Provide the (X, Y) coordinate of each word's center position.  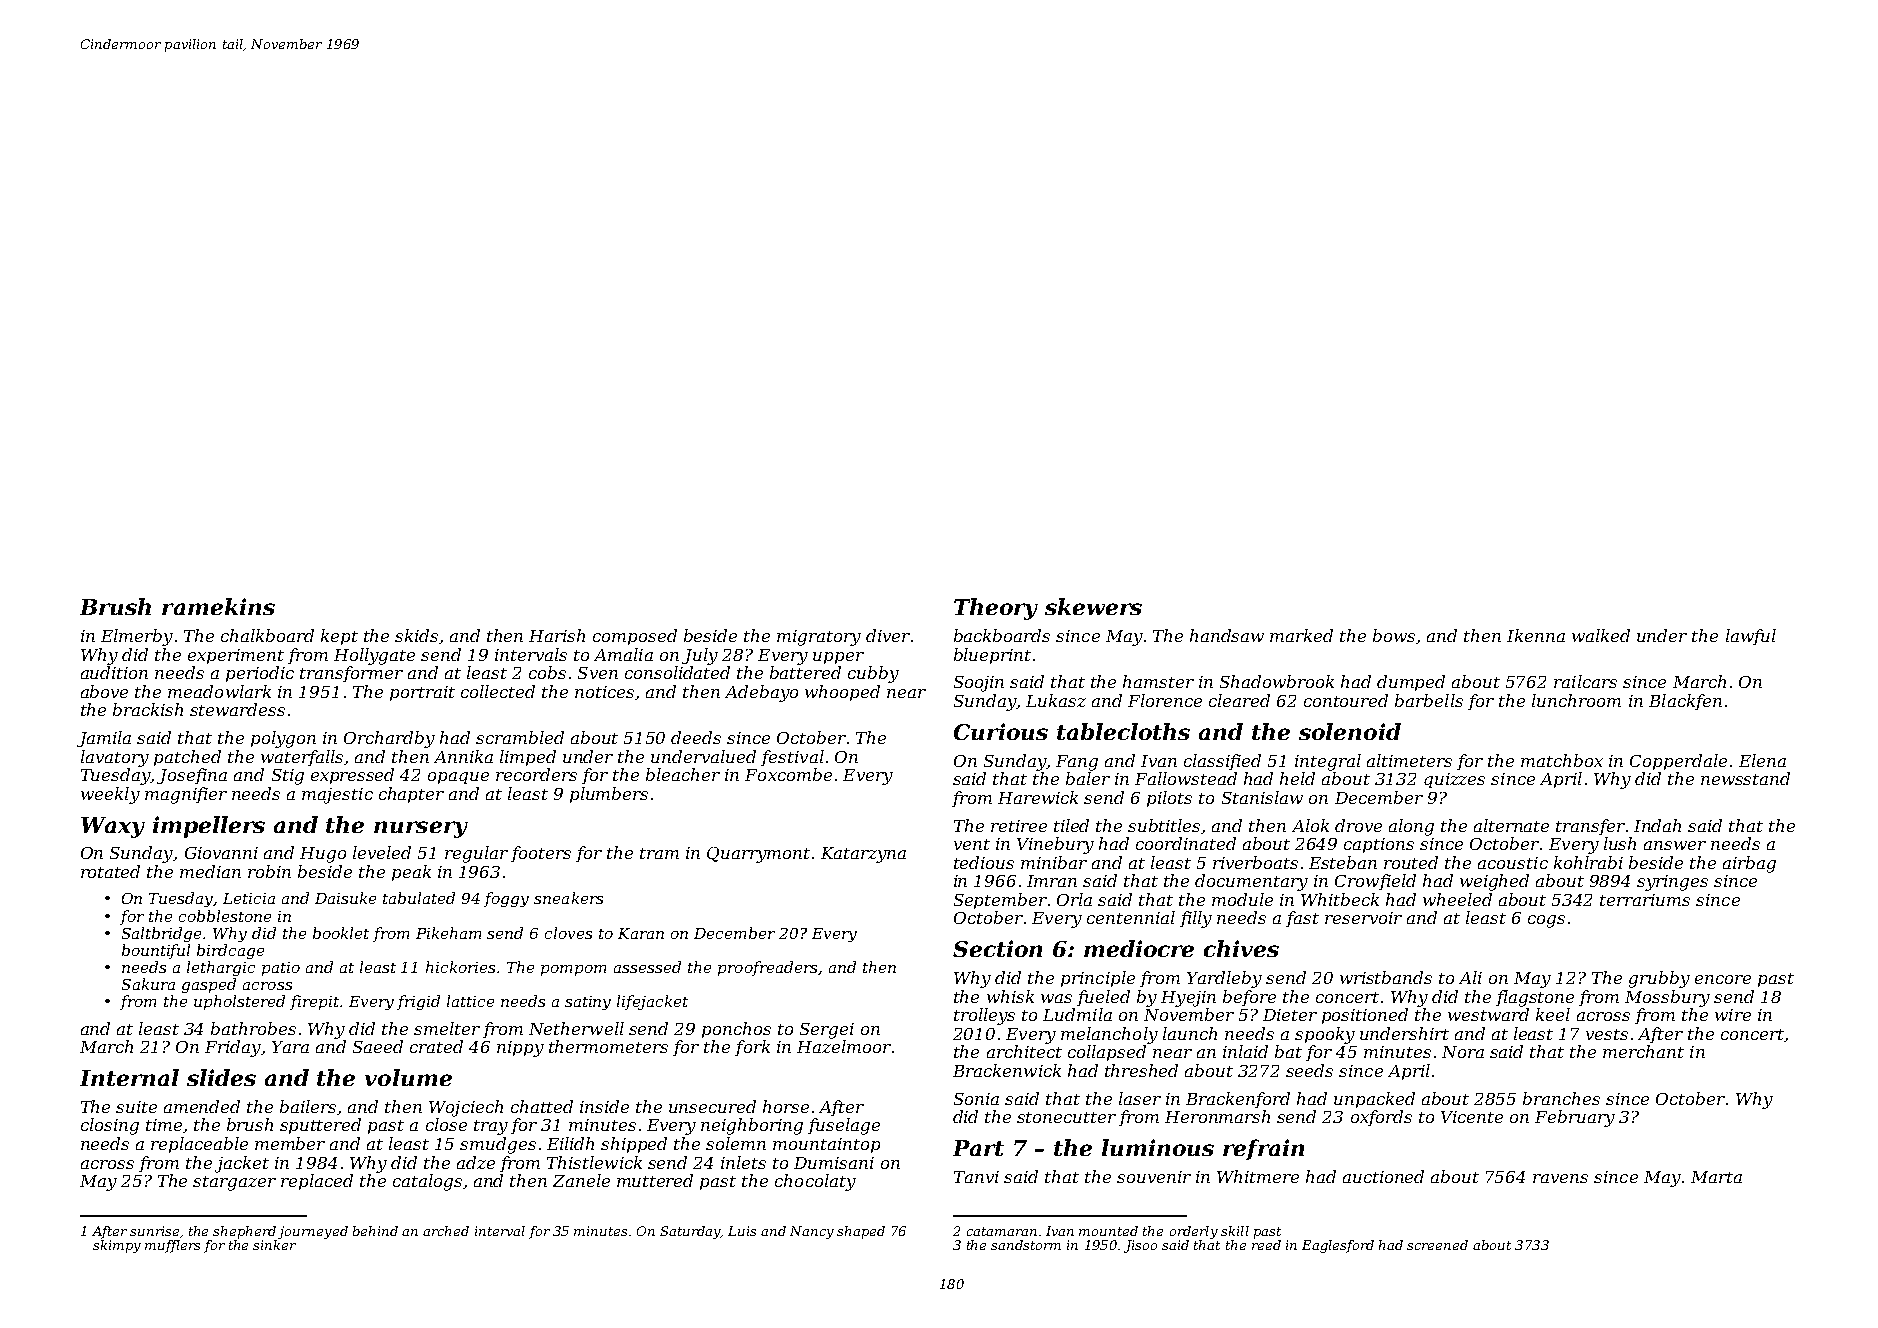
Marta (1716, 1177)
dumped (1411, 683)
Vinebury (1055, 845)
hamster (1158, 681)
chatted (542, 1106)
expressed (352, 776)
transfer (1590, 827)
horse (786, 1106)
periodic (260, 674)
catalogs (427, 1182)
